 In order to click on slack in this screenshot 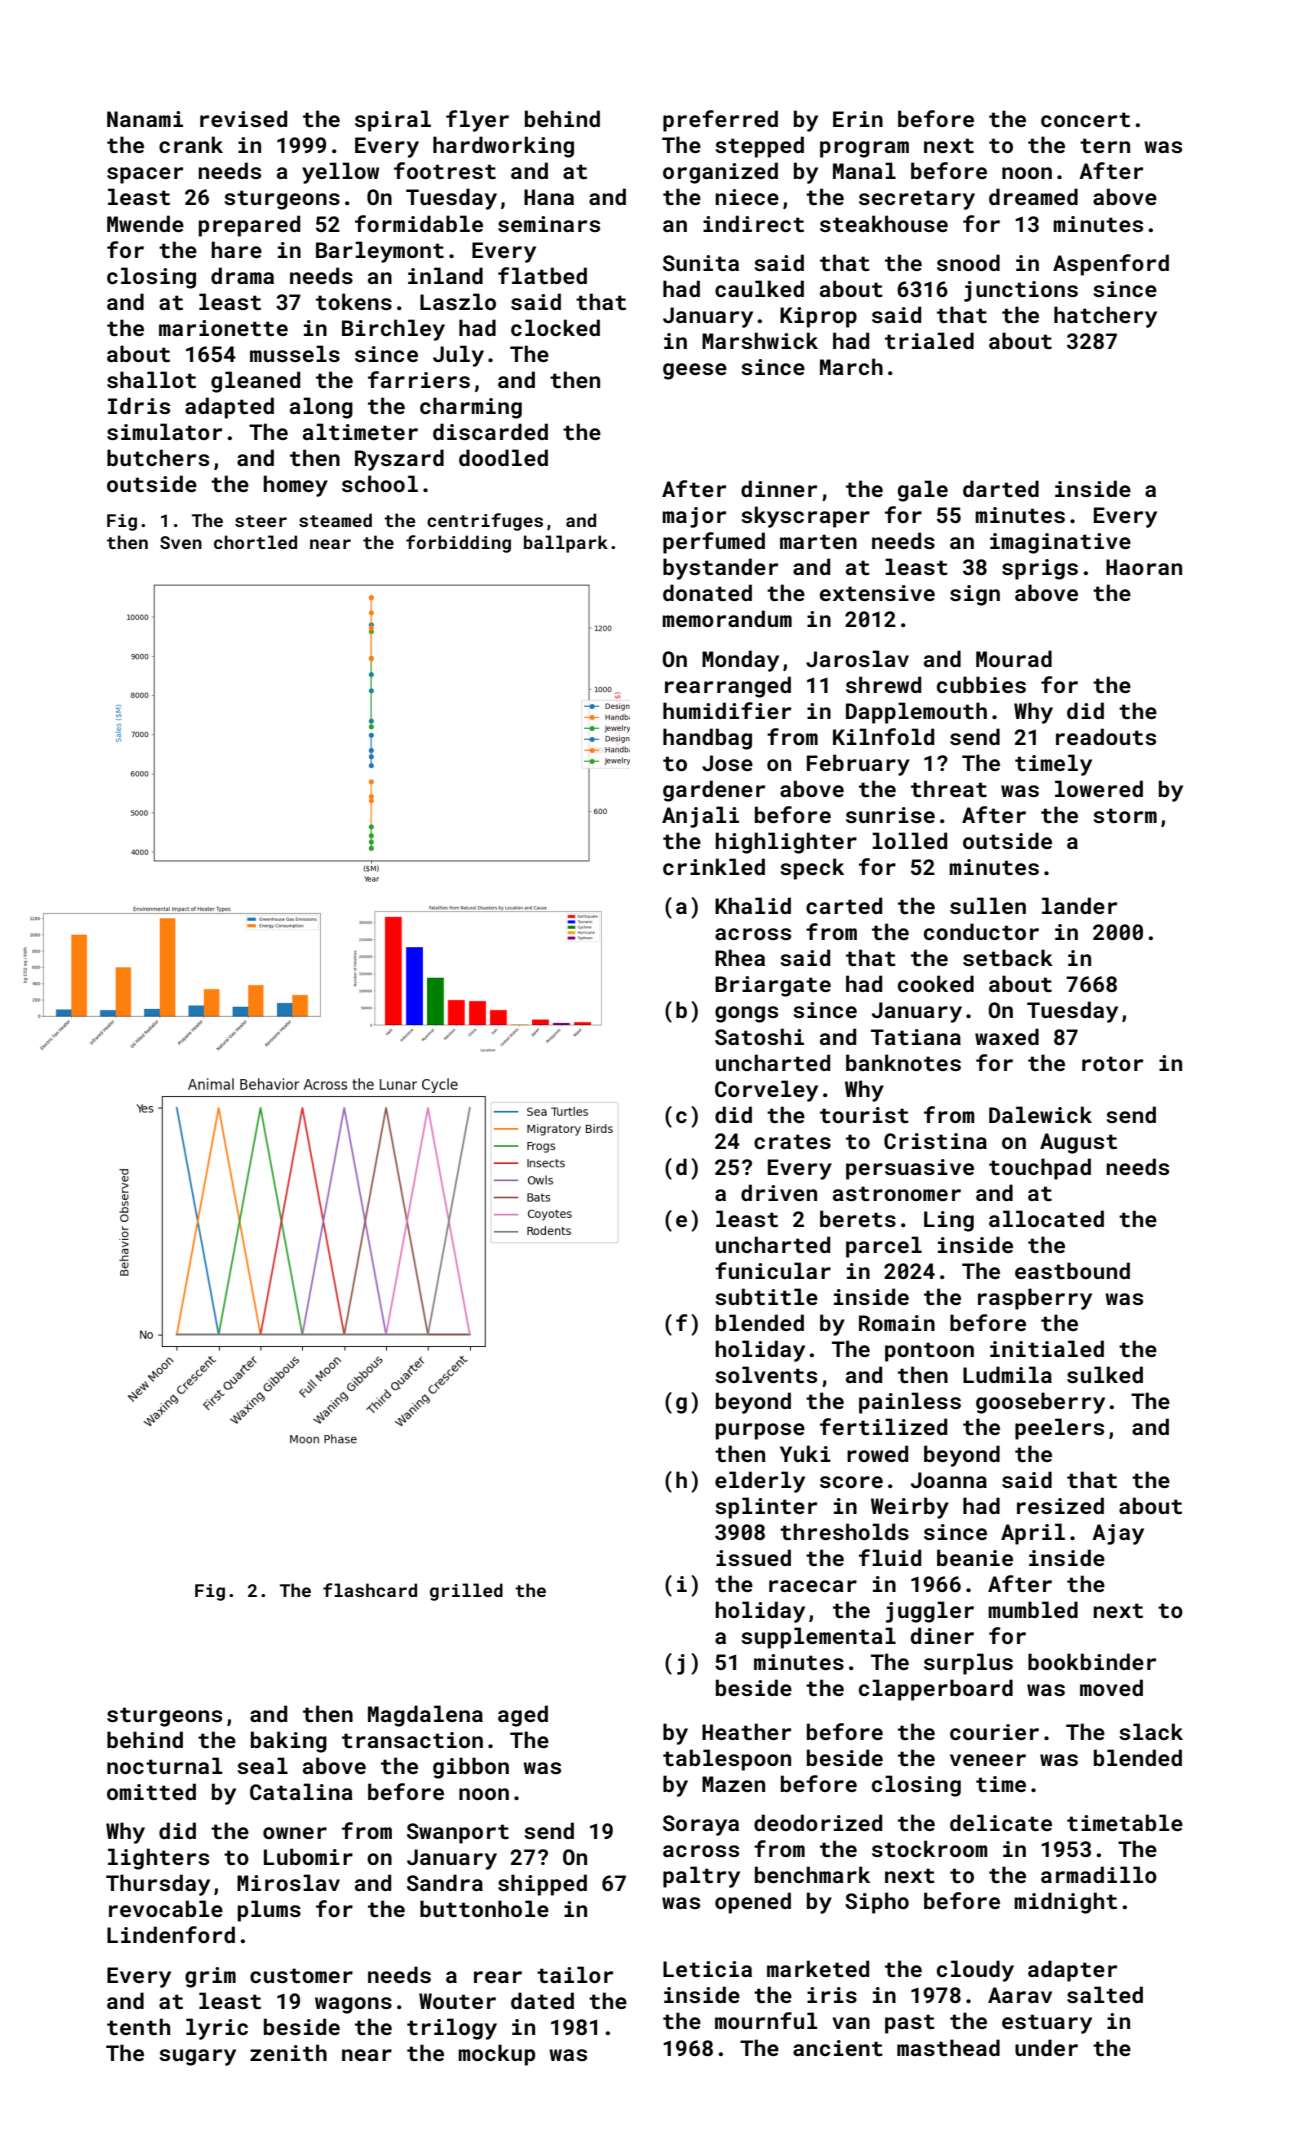, I will do `click(1151, 1731)`.
